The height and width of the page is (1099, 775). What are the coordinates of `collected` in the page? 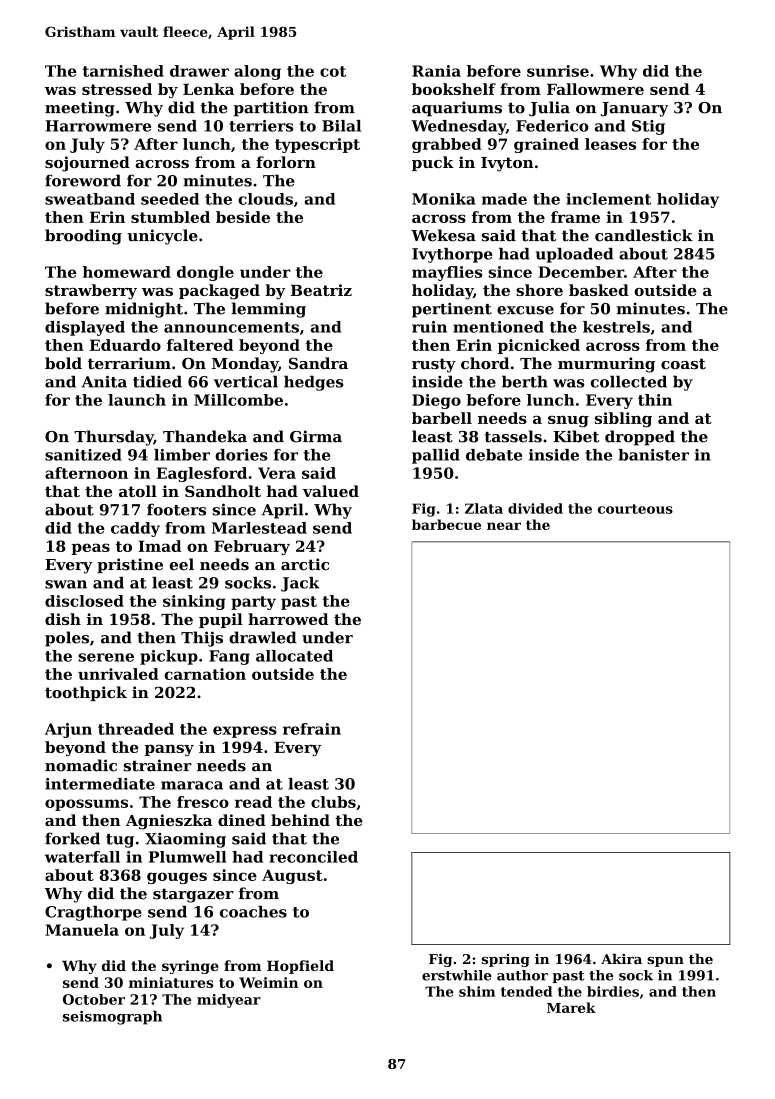 It's located at (629, 381).
